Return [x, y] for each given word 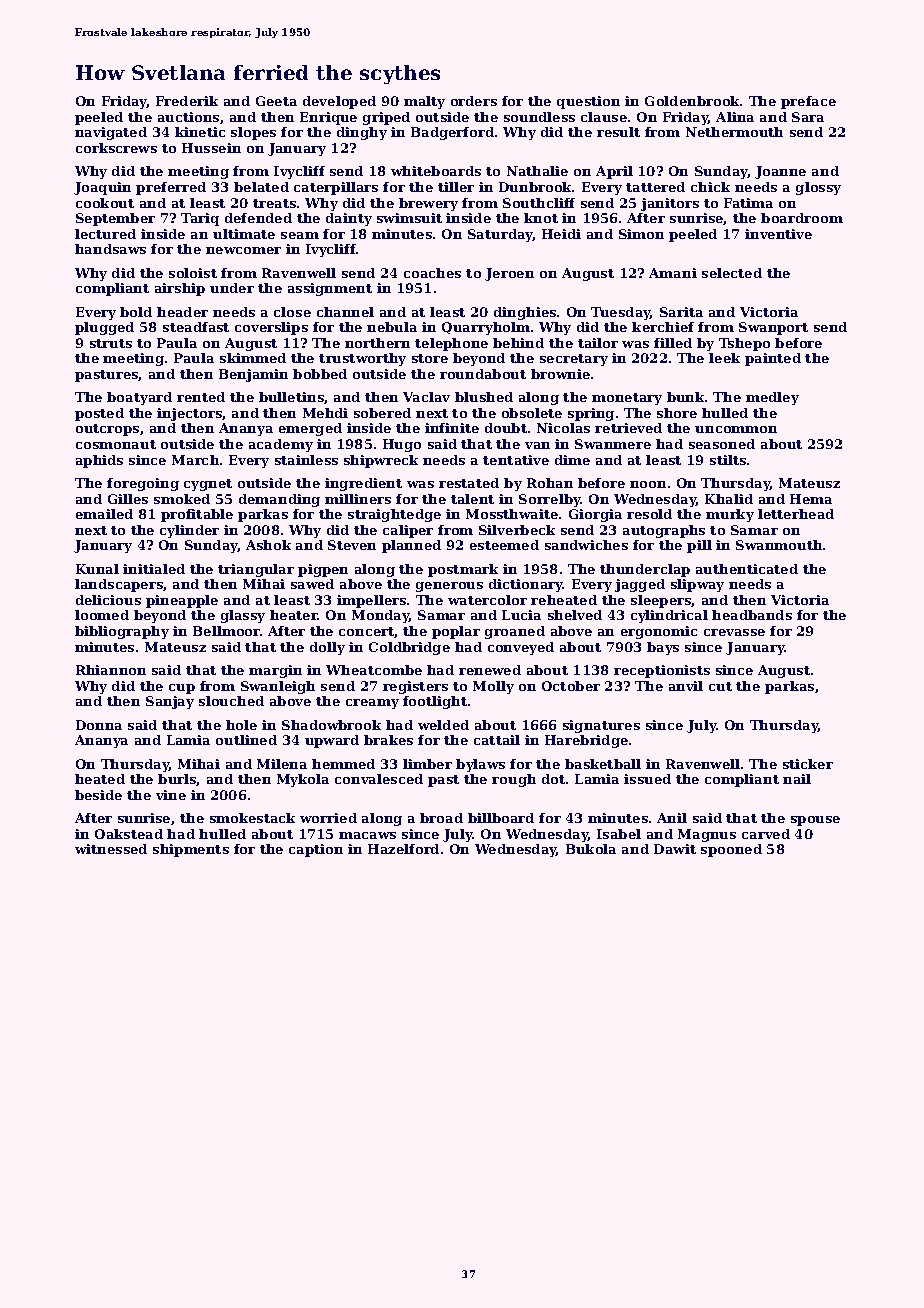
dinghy [362, 133]
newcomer [243, 250]
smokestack [252, 818]
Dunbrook [536, 187]
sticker [808, 764]
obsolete [532, 413]
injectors [190, 414]
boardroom [802, 218]
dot [553, 779]
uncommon [736, 429]
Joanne [780, 172]
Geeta [276, 101]
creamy [372, 704]
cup [182, 689]
